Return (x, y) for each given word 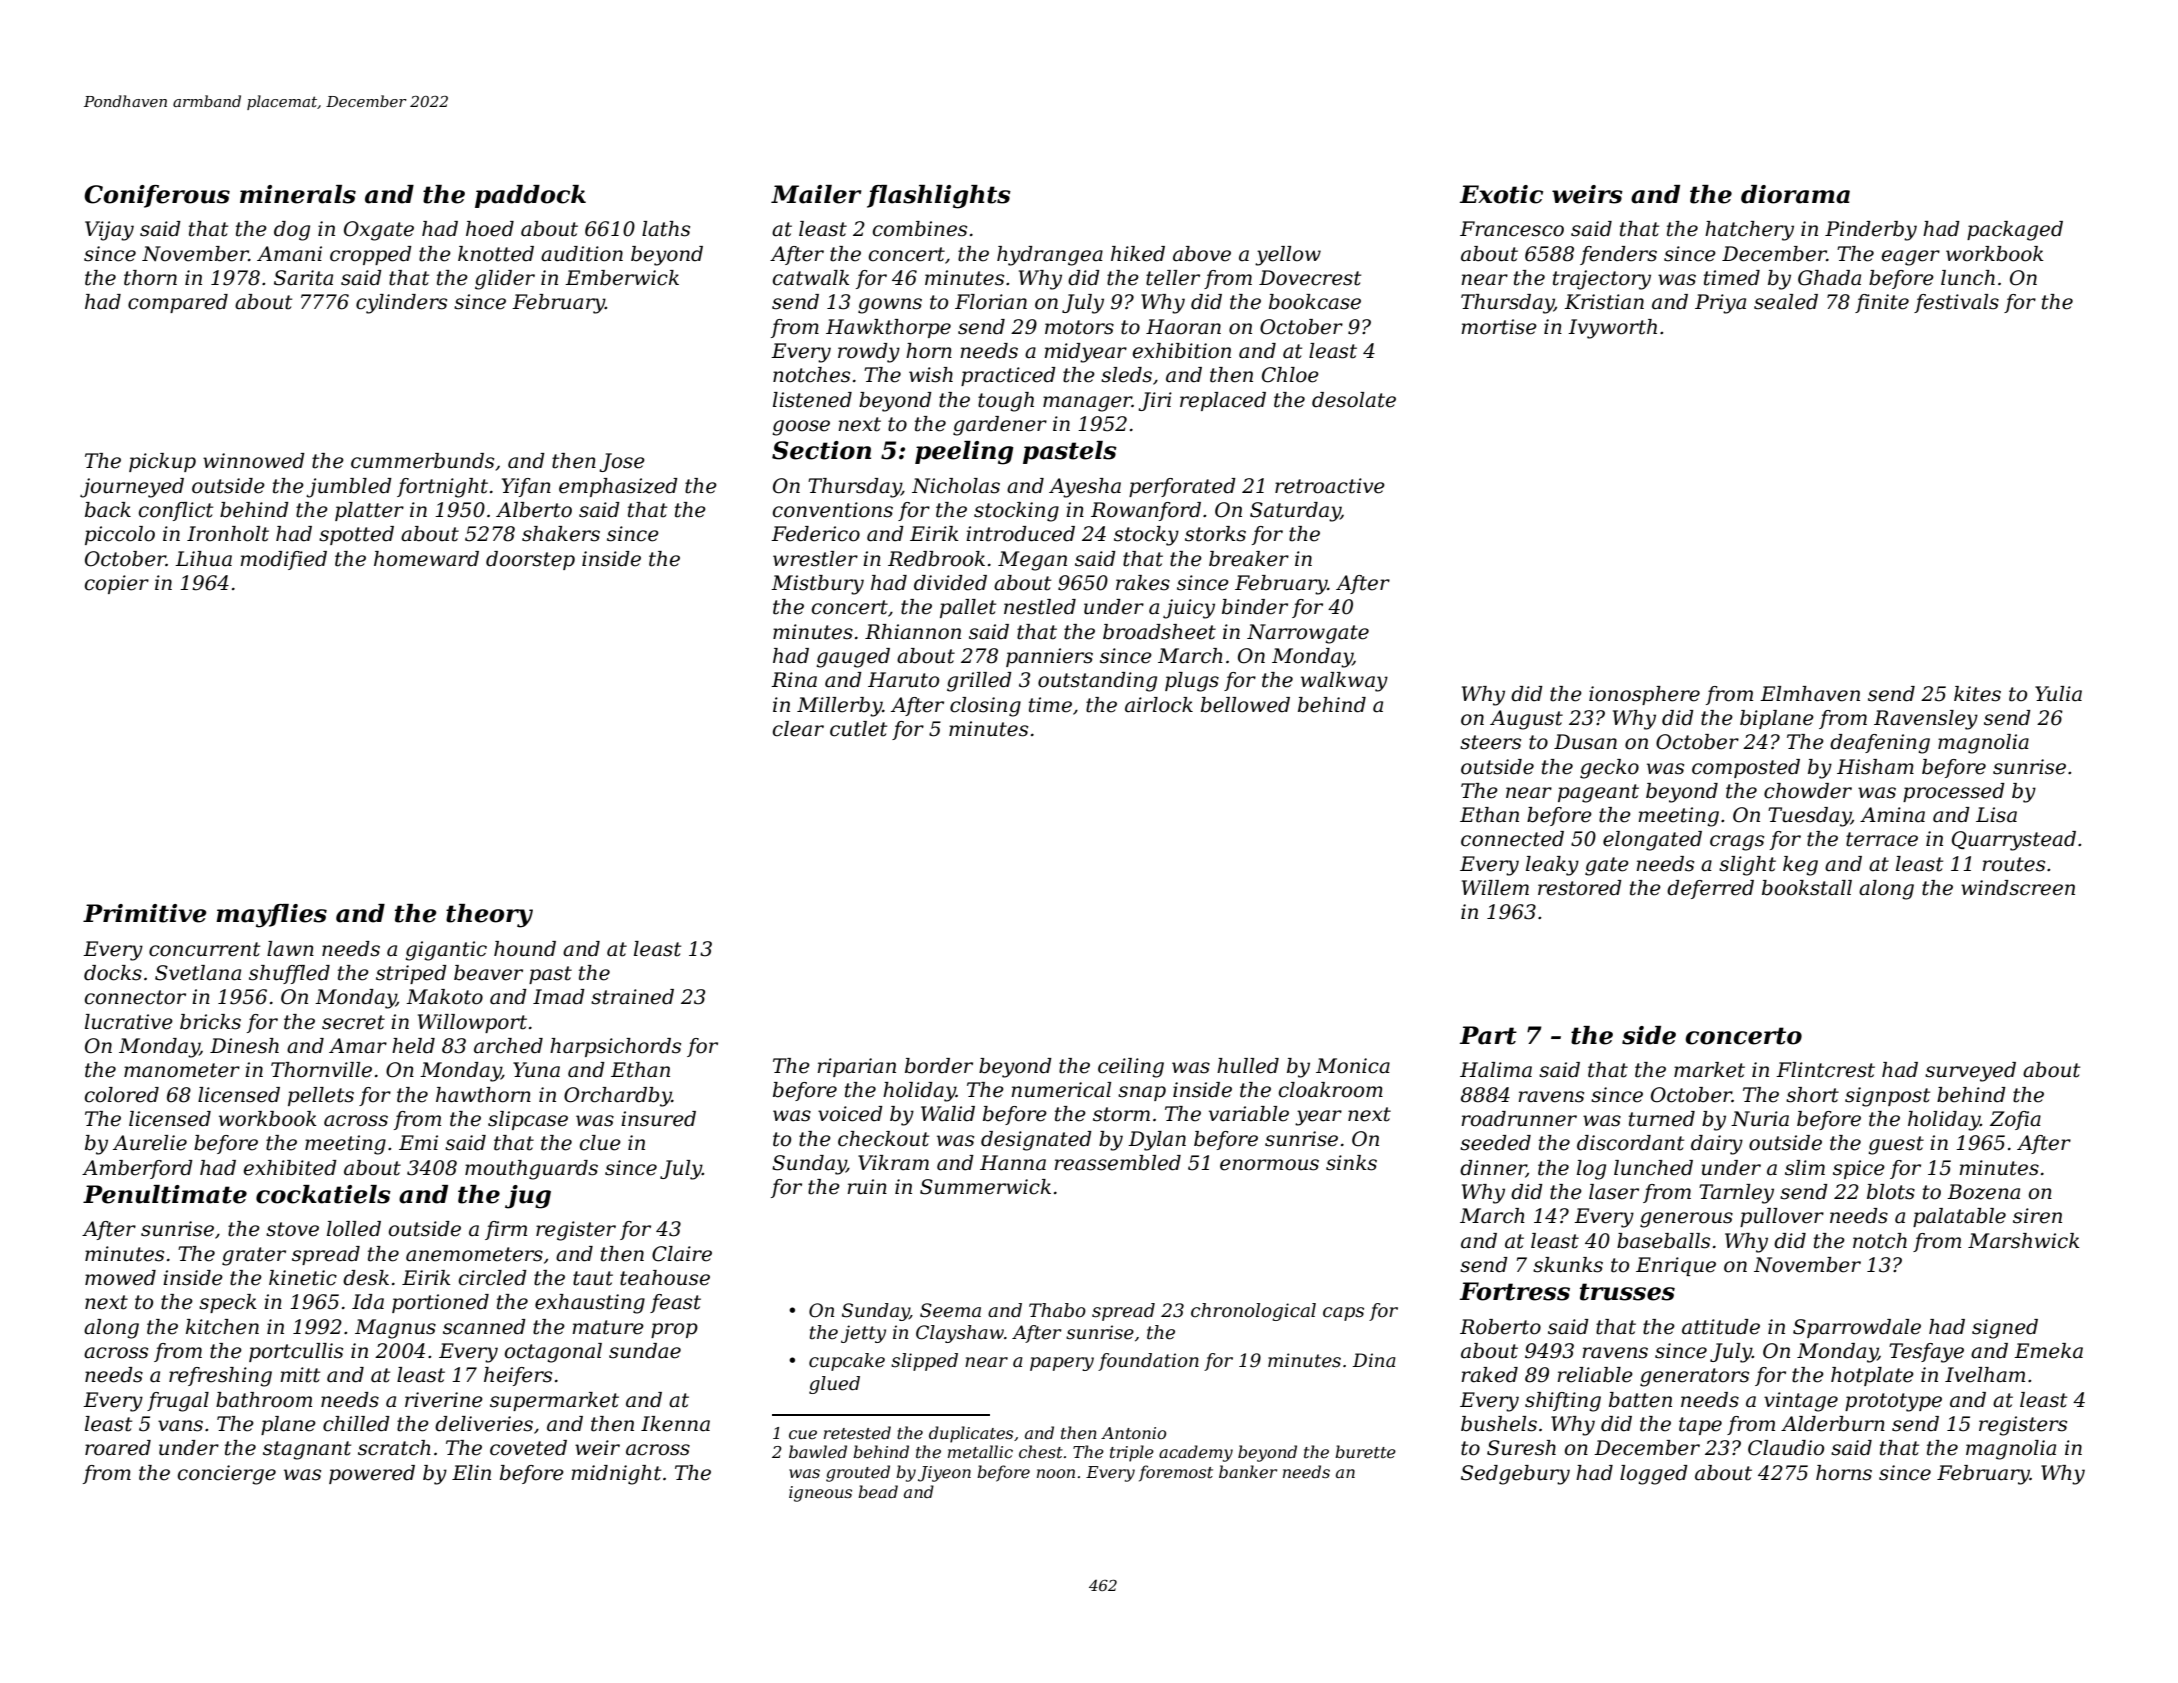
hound (525, 949)
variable (1249, 1114)
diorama (1795, 194)
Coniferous (157, 196)
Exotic (1501, 194)
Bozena (1983, 1192)
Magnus (395, 1329)
